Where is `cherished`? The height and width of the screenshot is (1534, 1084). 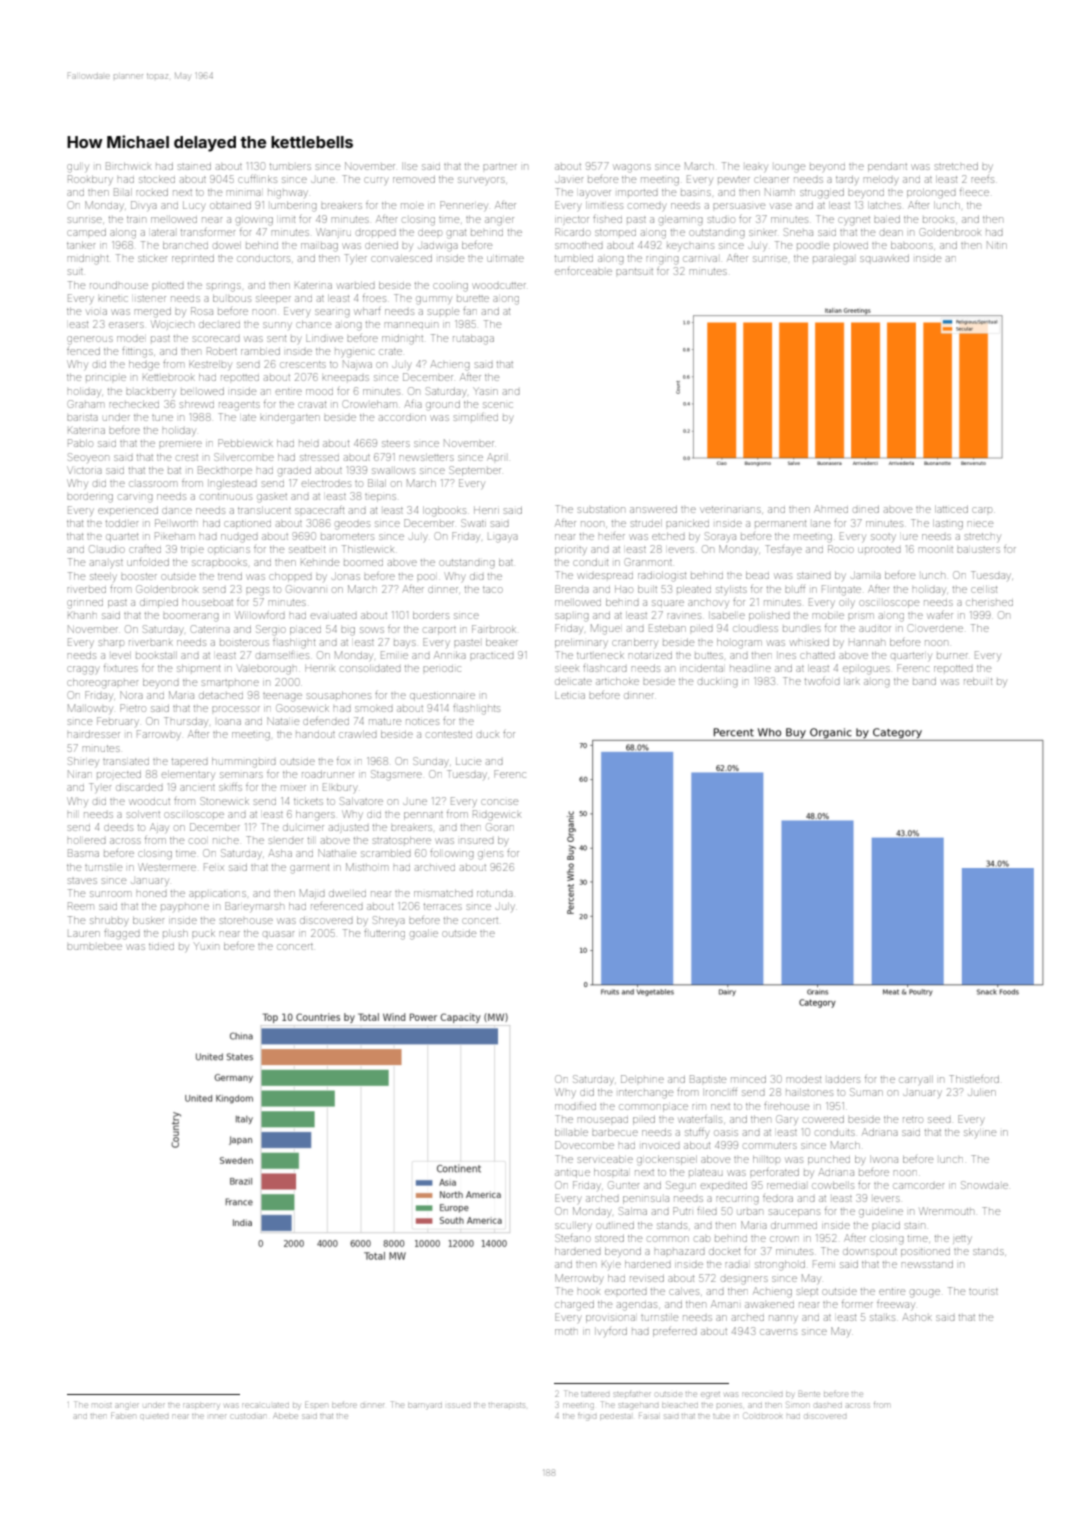
cherished is located at coordinates (989, 602).
